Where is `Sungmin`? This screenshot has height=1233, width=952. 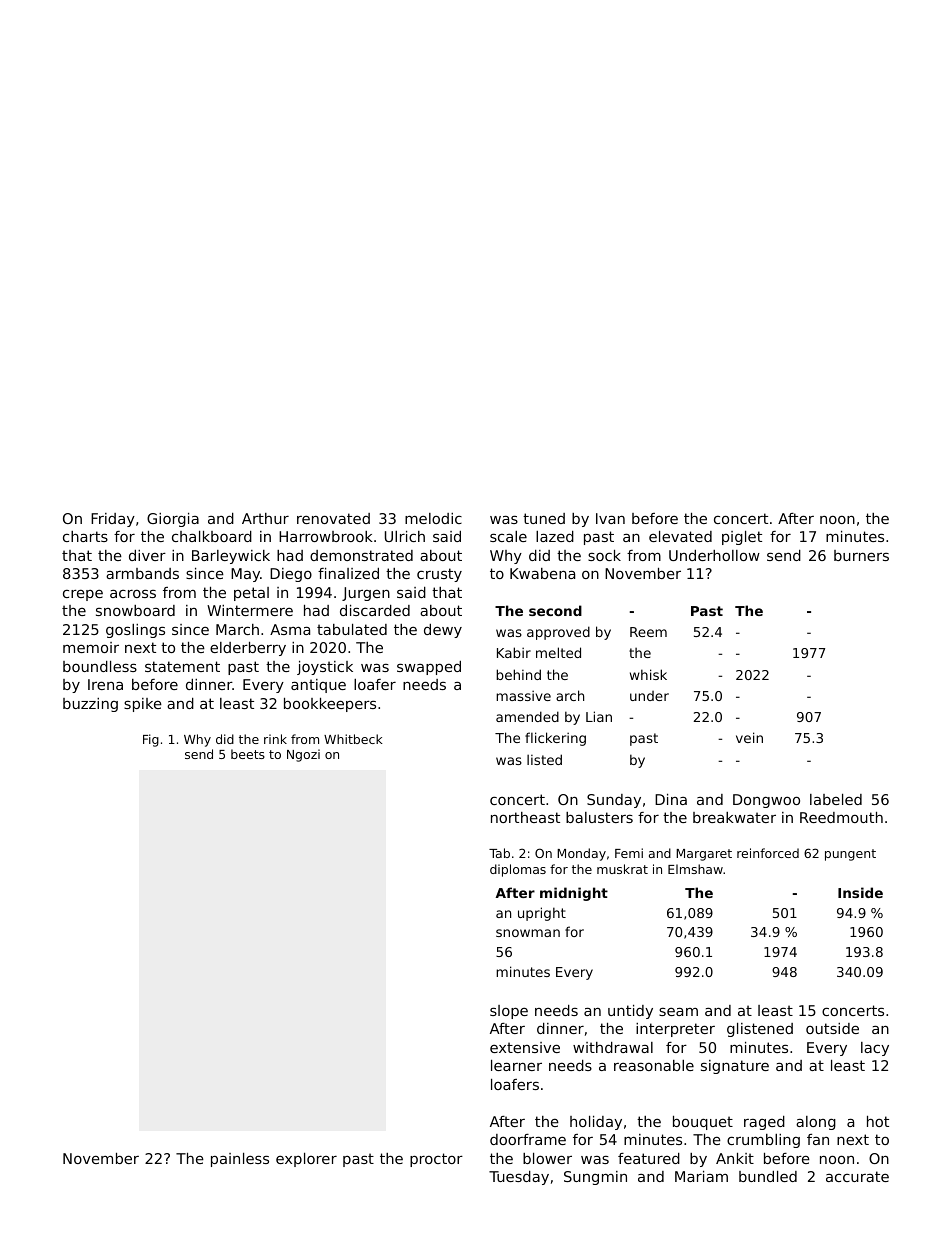
Sungmin is located at coordinates (595, 1178).
